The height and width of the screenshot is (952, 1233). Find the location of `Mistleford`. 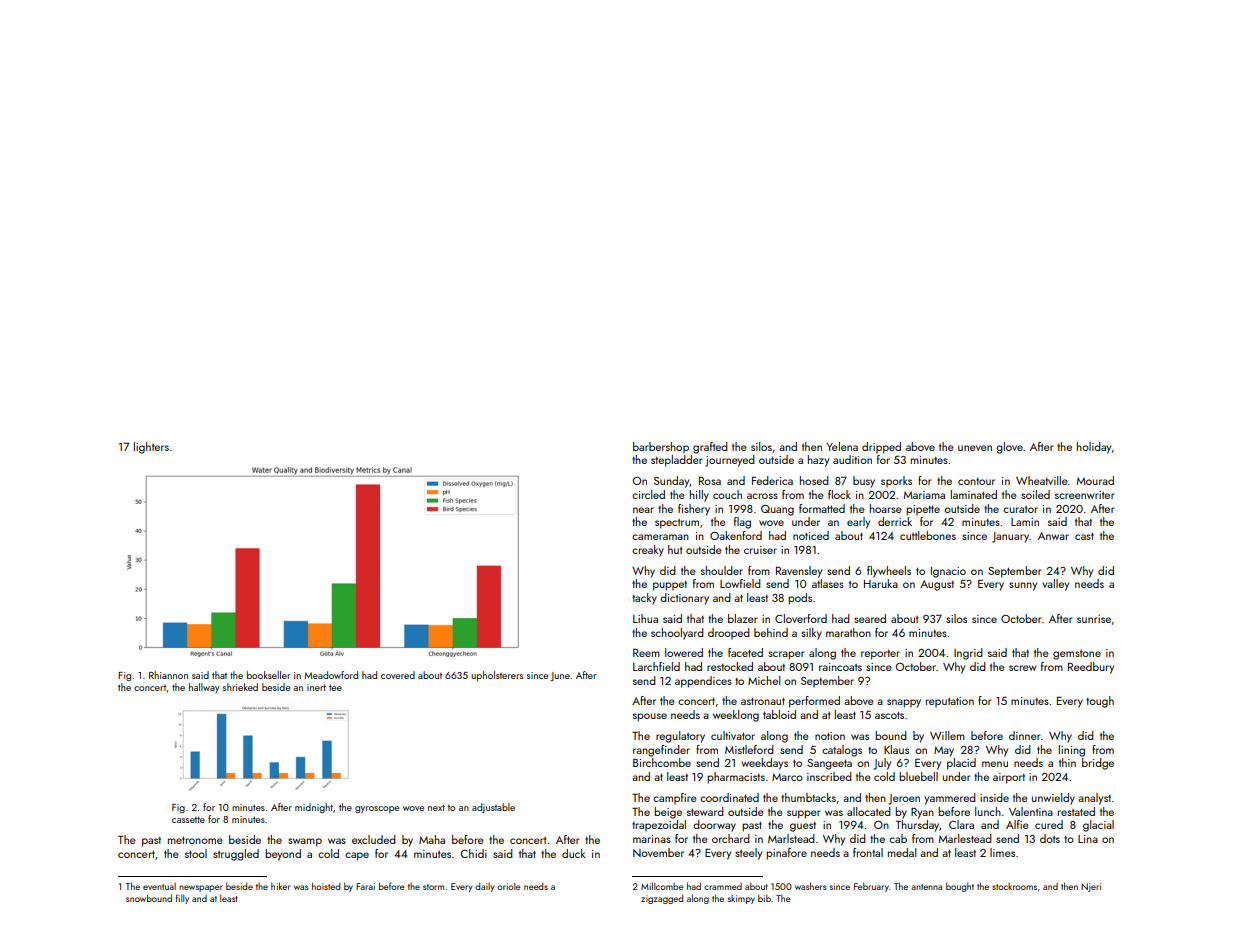

Mistleford is located at coordinates (749, 749).
